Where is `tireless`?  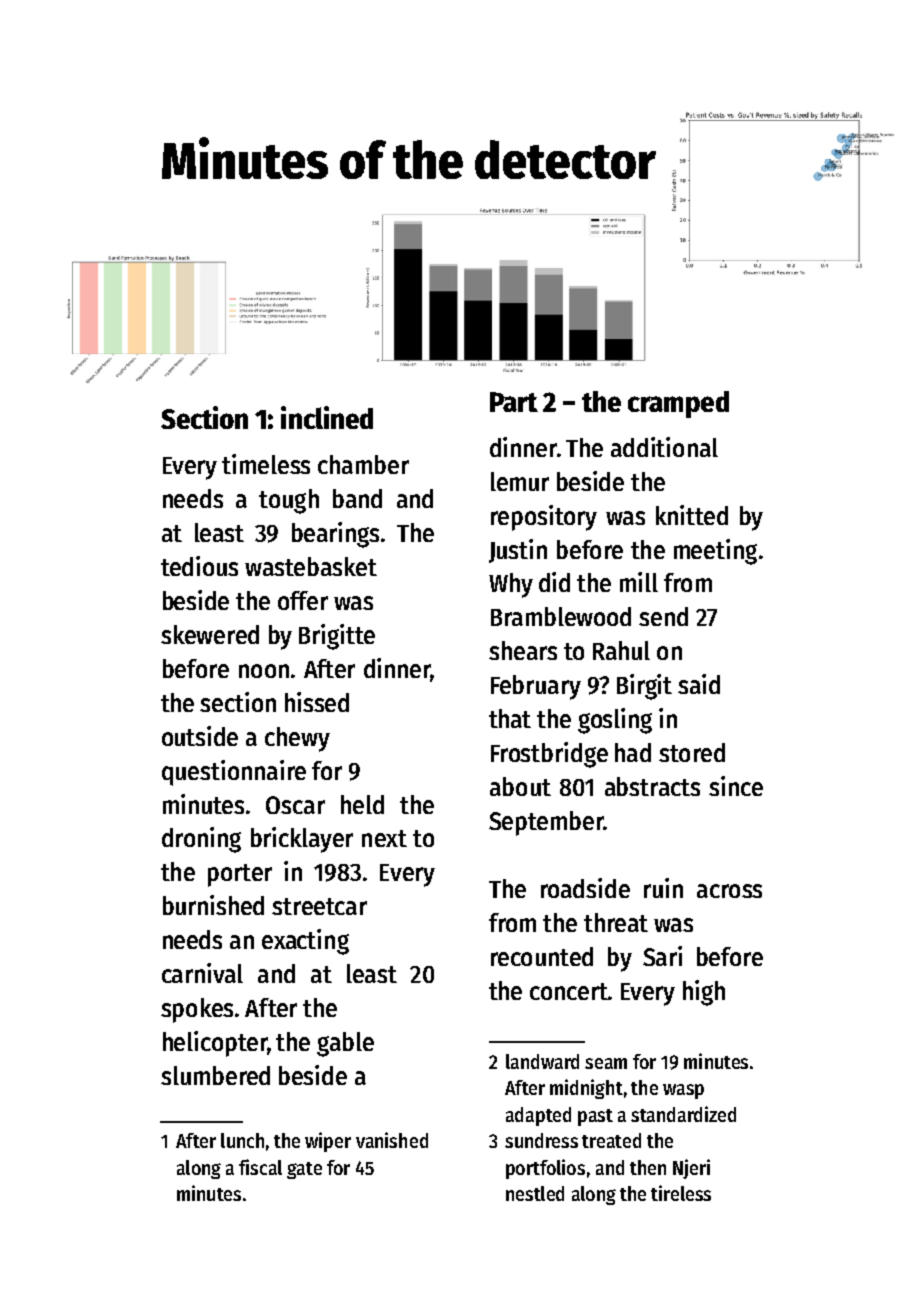
tireless is located at coordinates (681, 1193).
